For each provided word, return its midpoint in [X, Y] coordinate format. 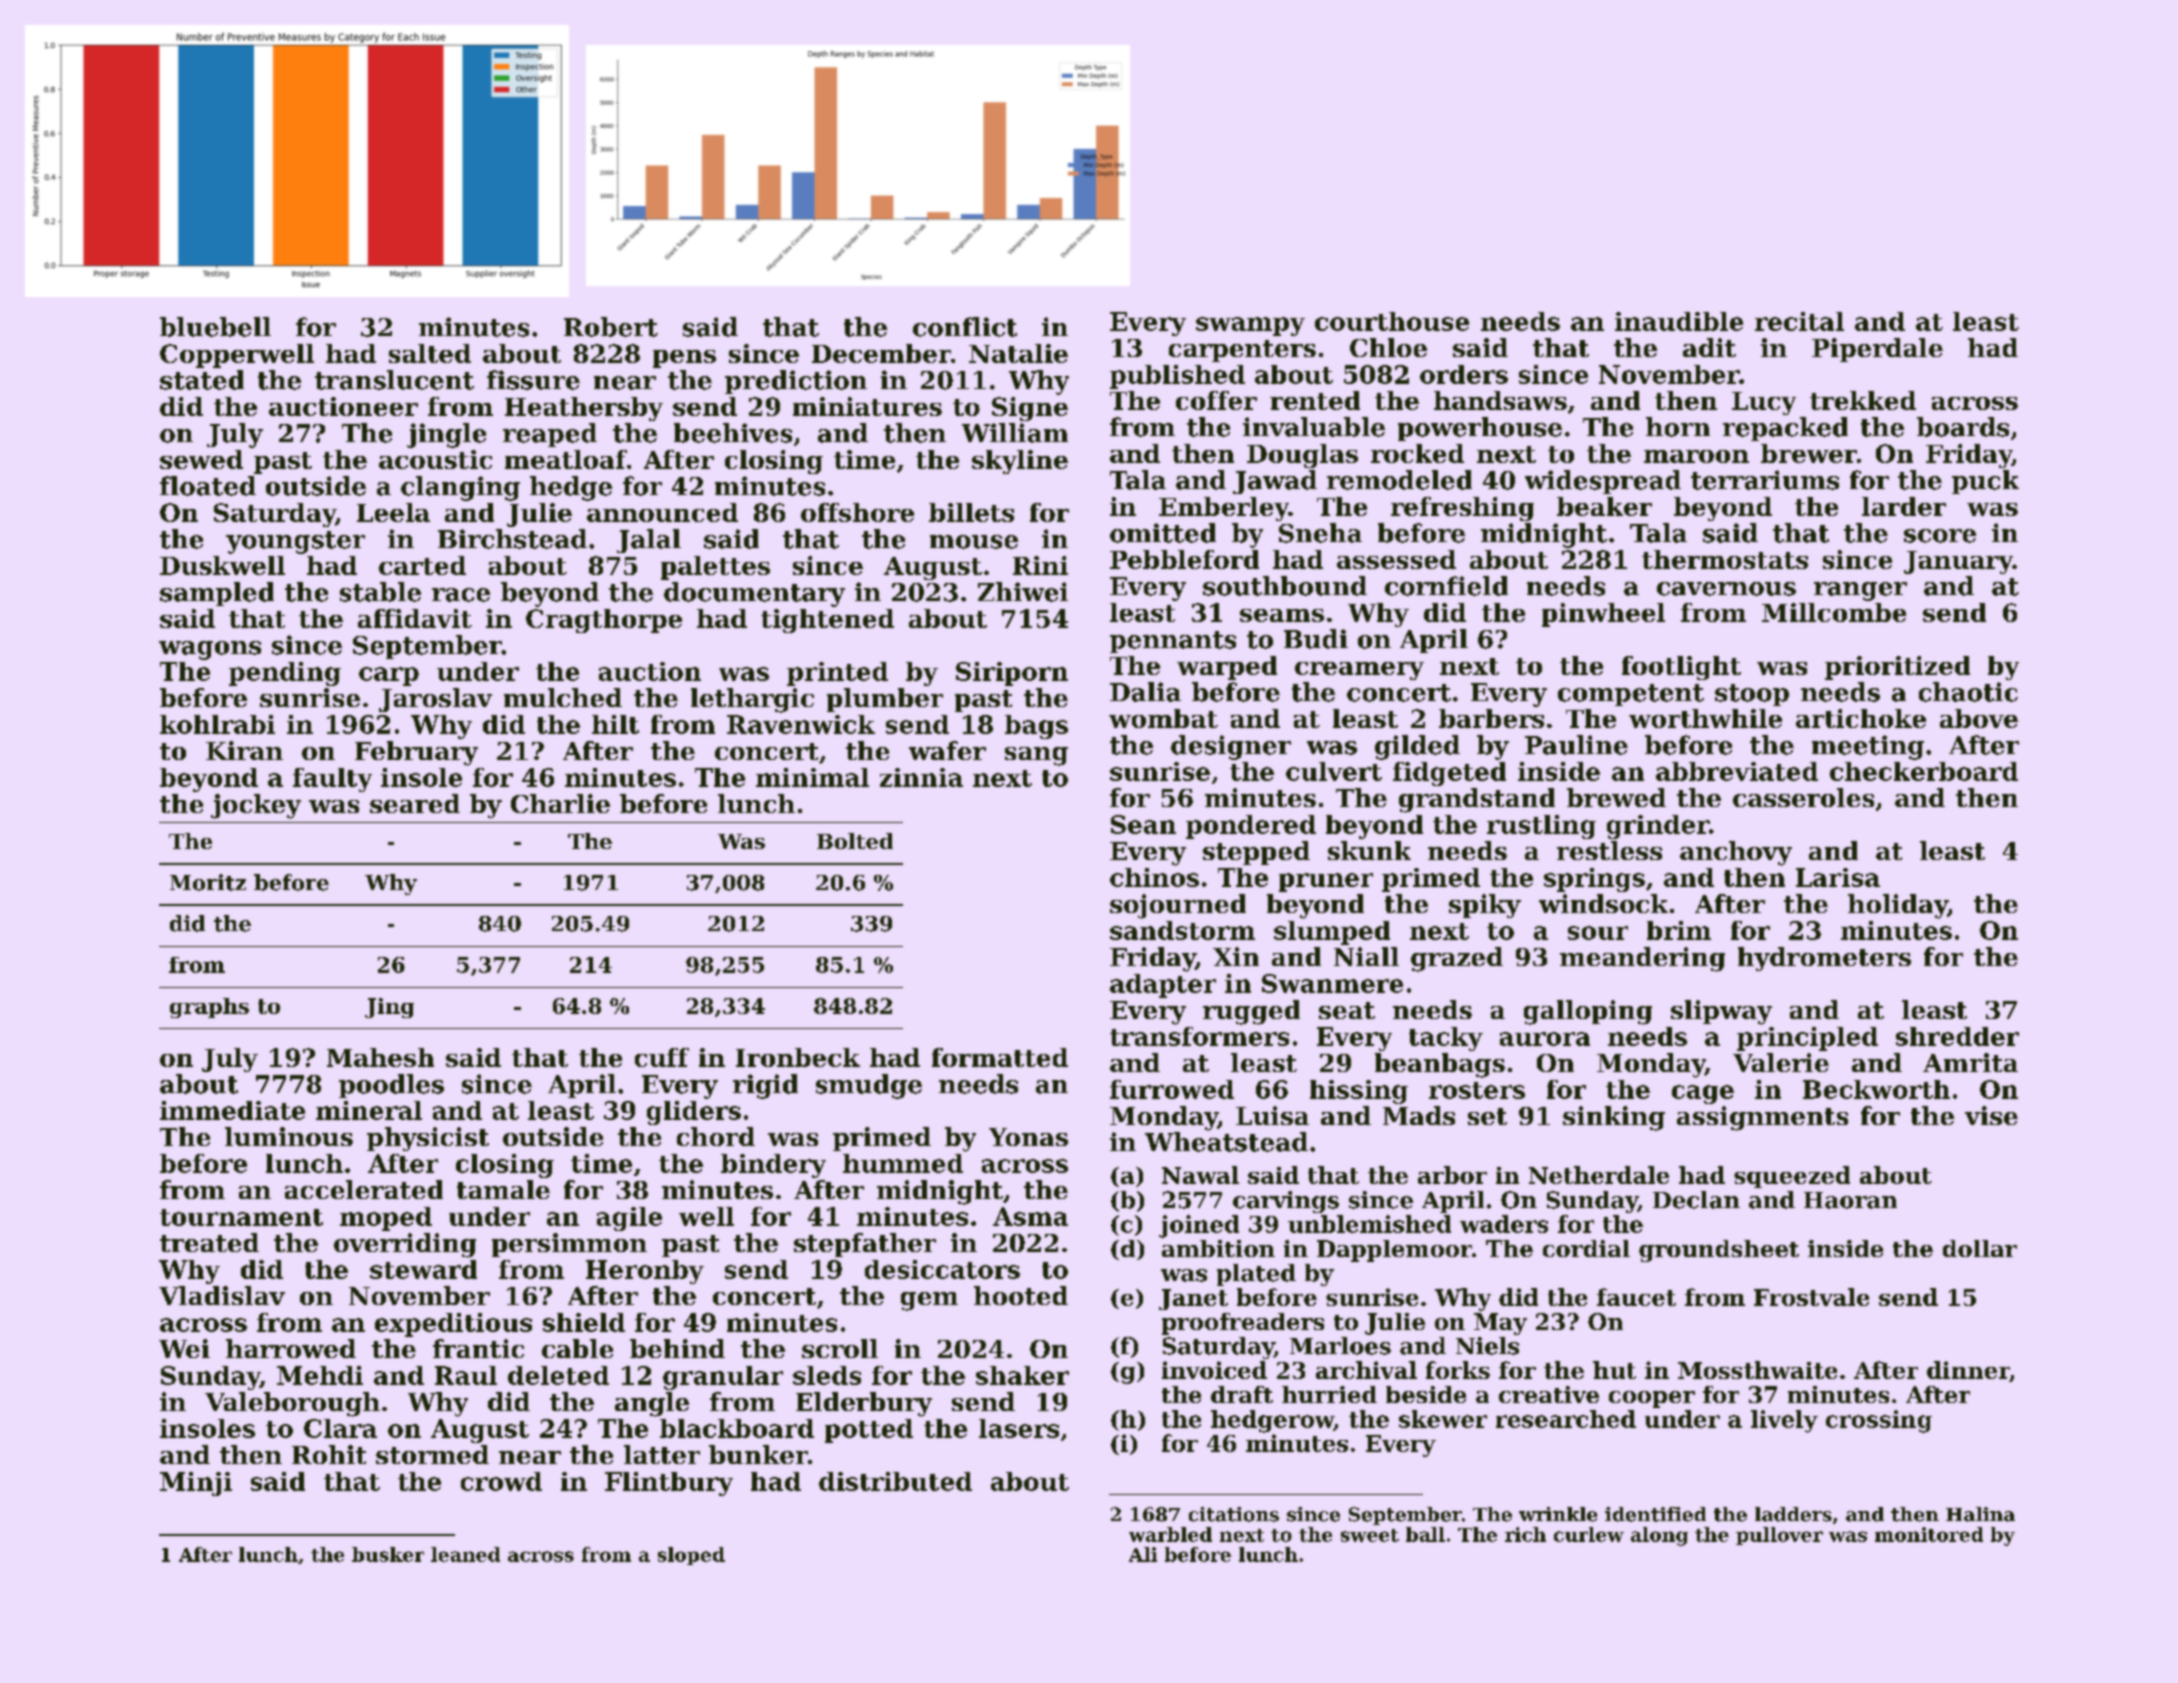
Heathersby [584, 409]
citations [1234, 1514]
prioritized [1897, 668]
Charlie [560, 803]
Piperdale [1877, 350]
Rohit [329, 1454]
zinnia [921, 777]
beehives [733, 433]
